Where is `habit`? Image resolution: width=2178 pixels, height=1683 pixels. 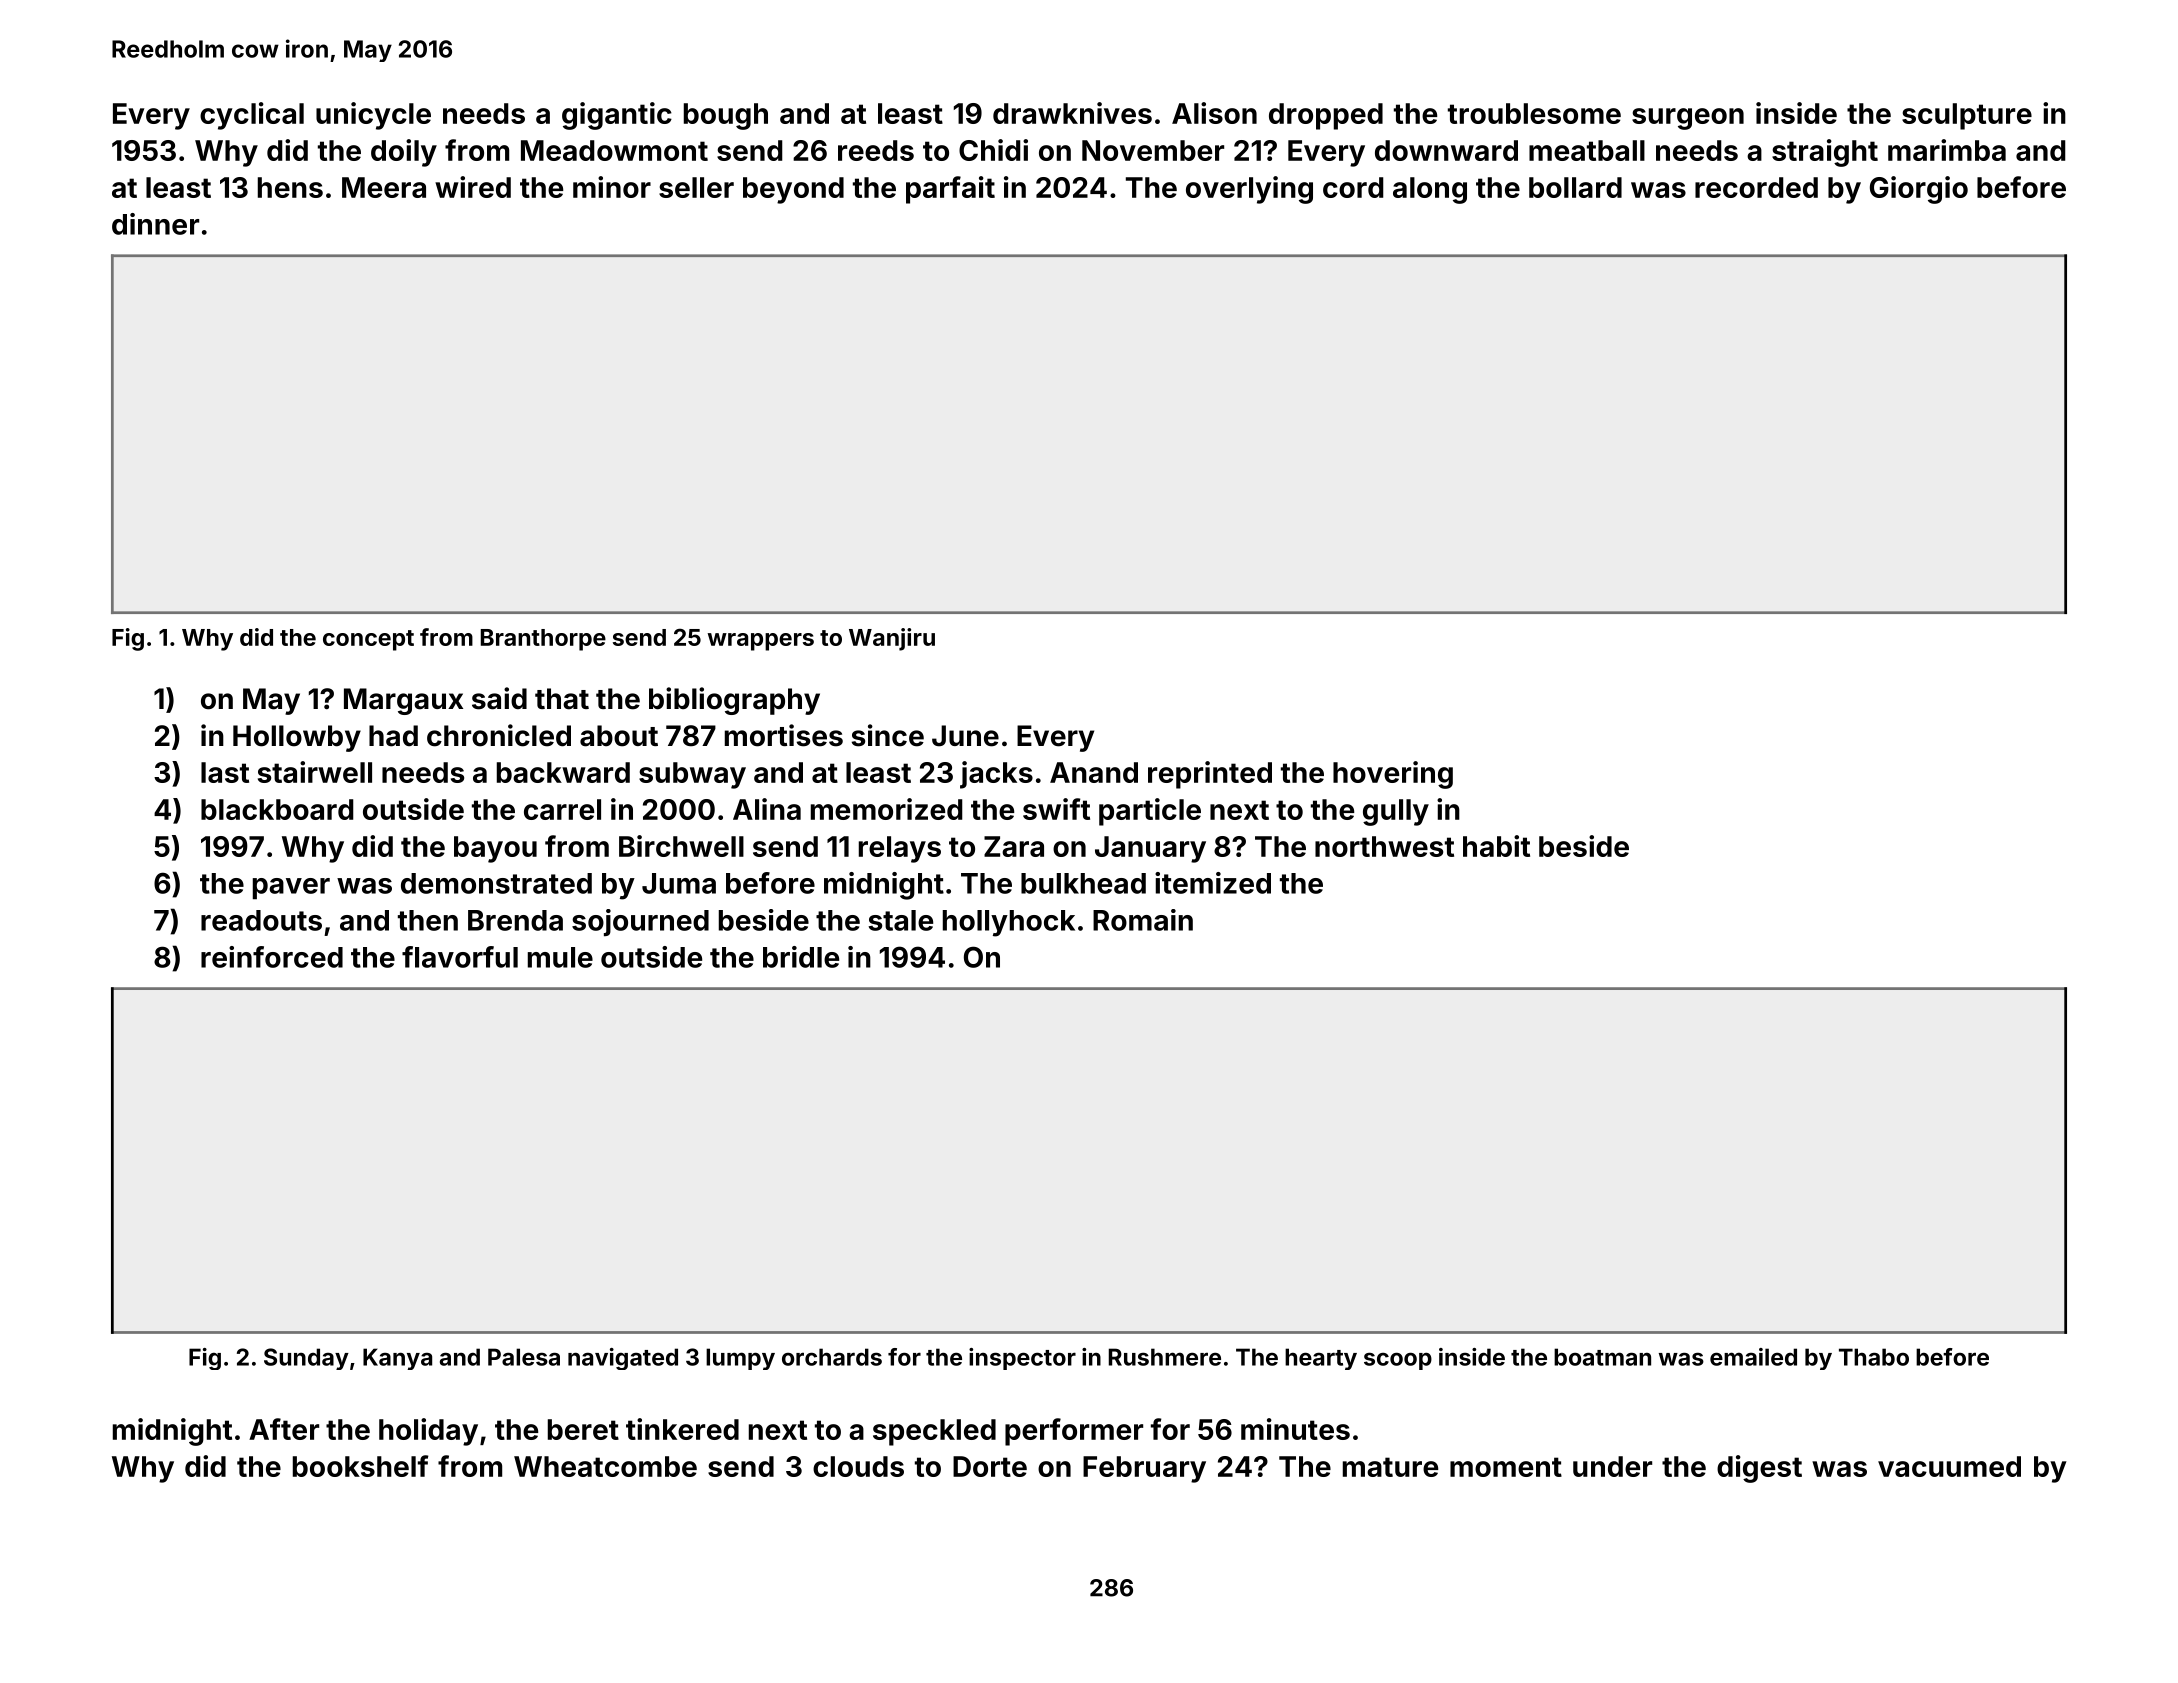
habit is located at coordinates (1496, 846).
